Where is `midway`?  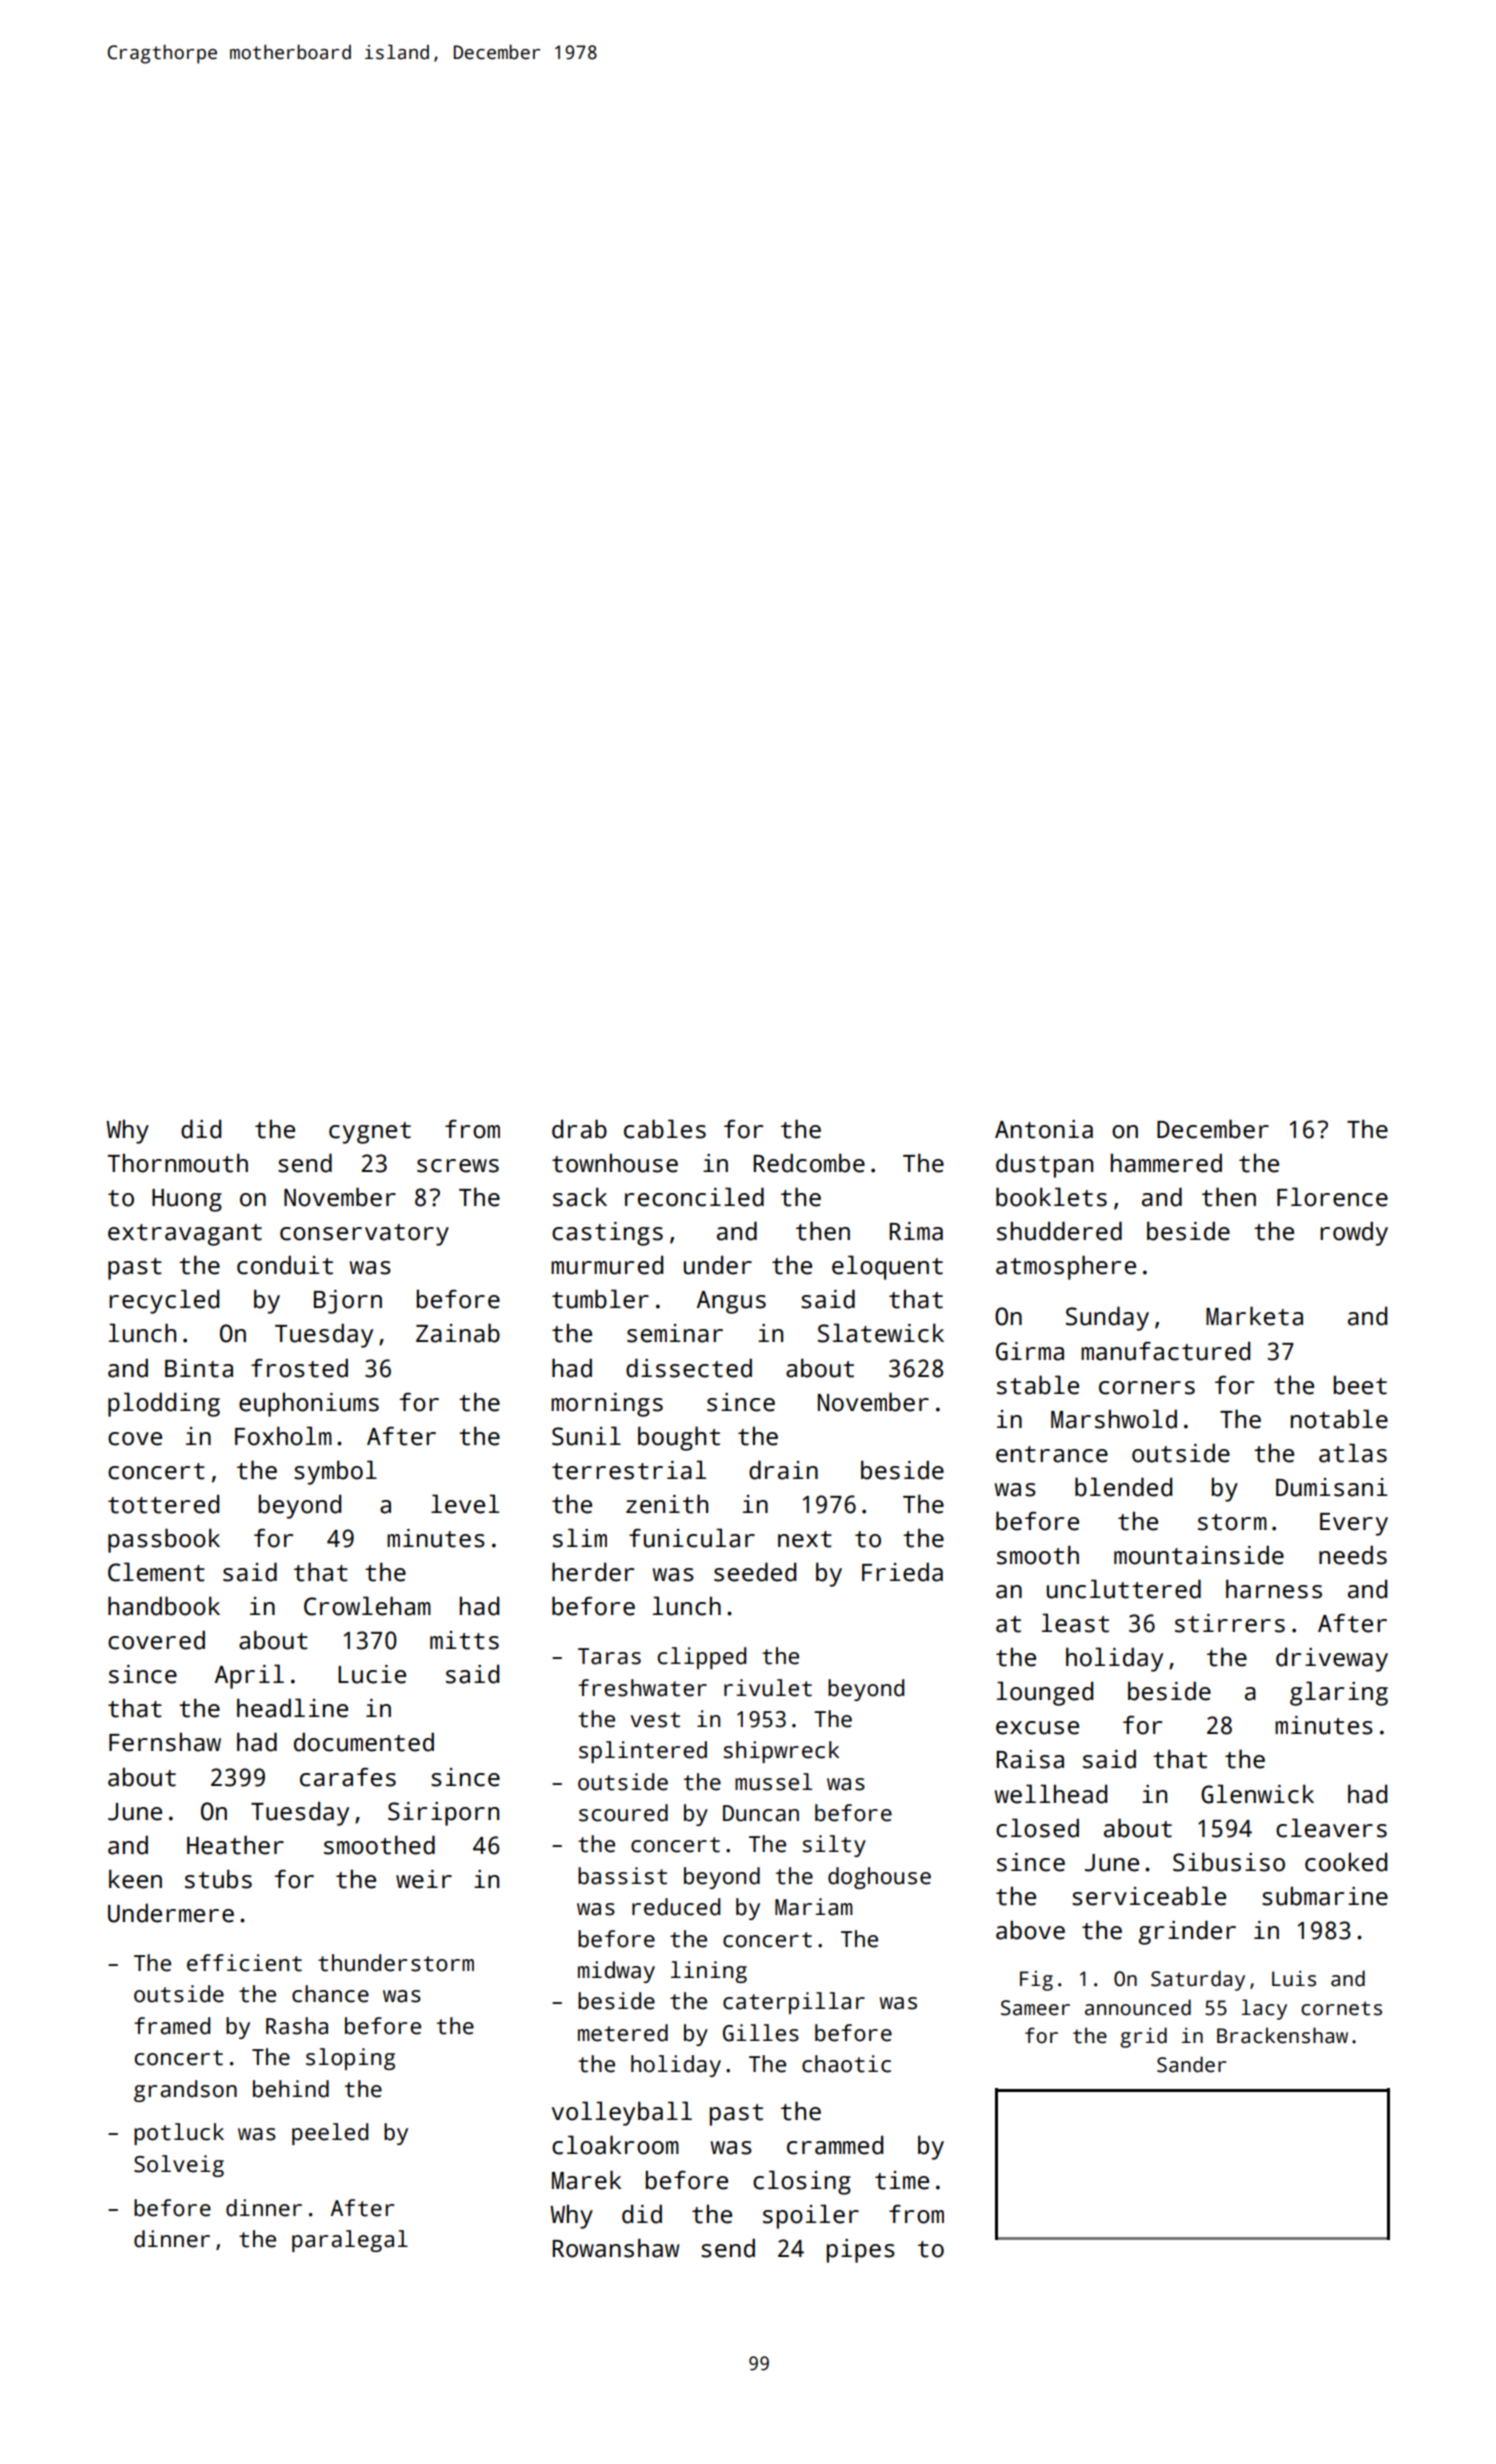
midway is located at coordinates (616, 1972).
